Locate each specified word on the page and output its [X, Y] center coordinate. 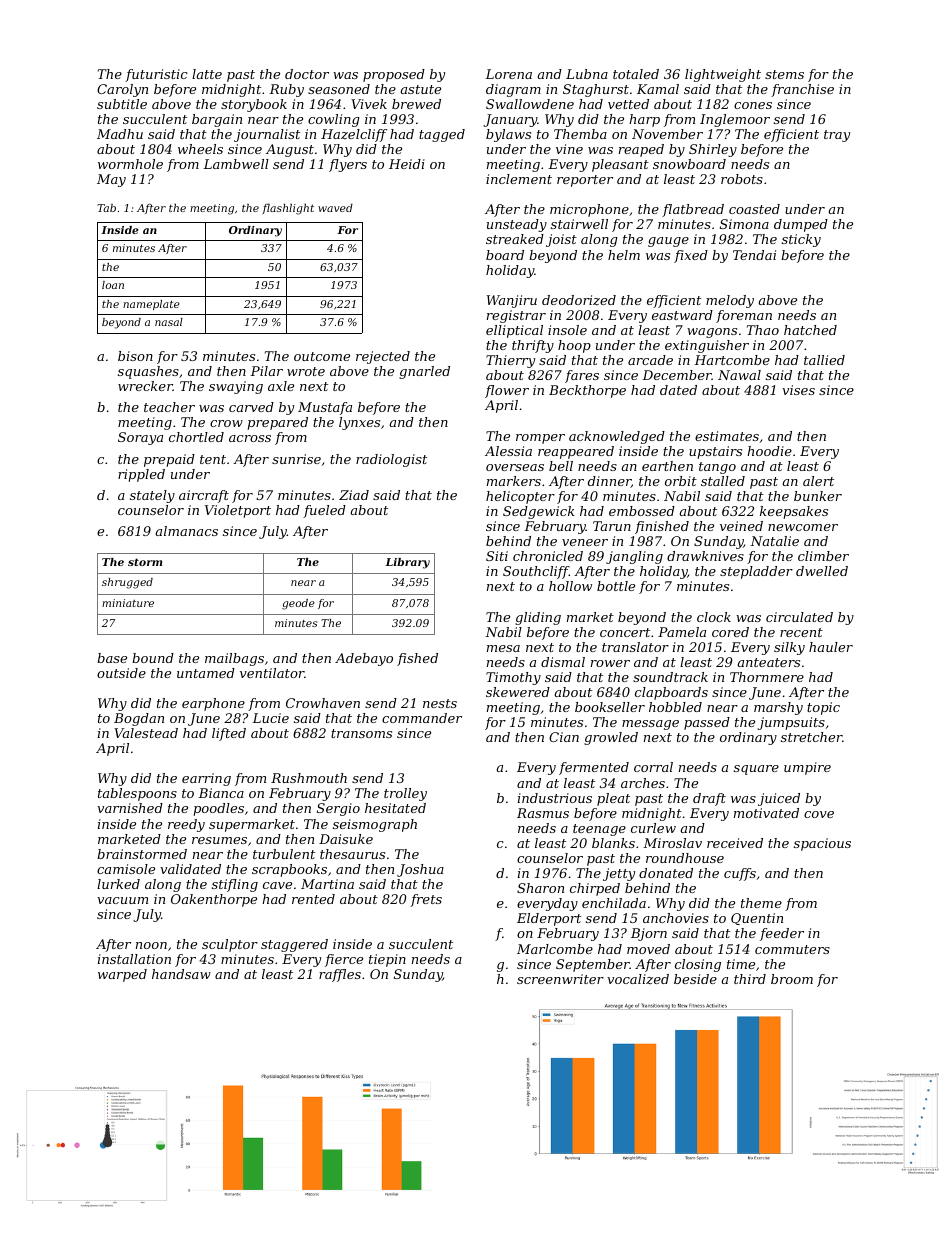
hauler [831, 647]
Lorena [508, 74]
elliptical [514, 331]
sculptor [230, 945]
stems [784, 74]
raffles [340, 975]
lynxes [359, 423]
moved [648, 949]
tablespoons [137, 794]
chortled [196, 437]
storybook [254, 105]
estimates [727, 436]
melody [730, 301]
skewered [518, 692]
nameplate [151, 305]
